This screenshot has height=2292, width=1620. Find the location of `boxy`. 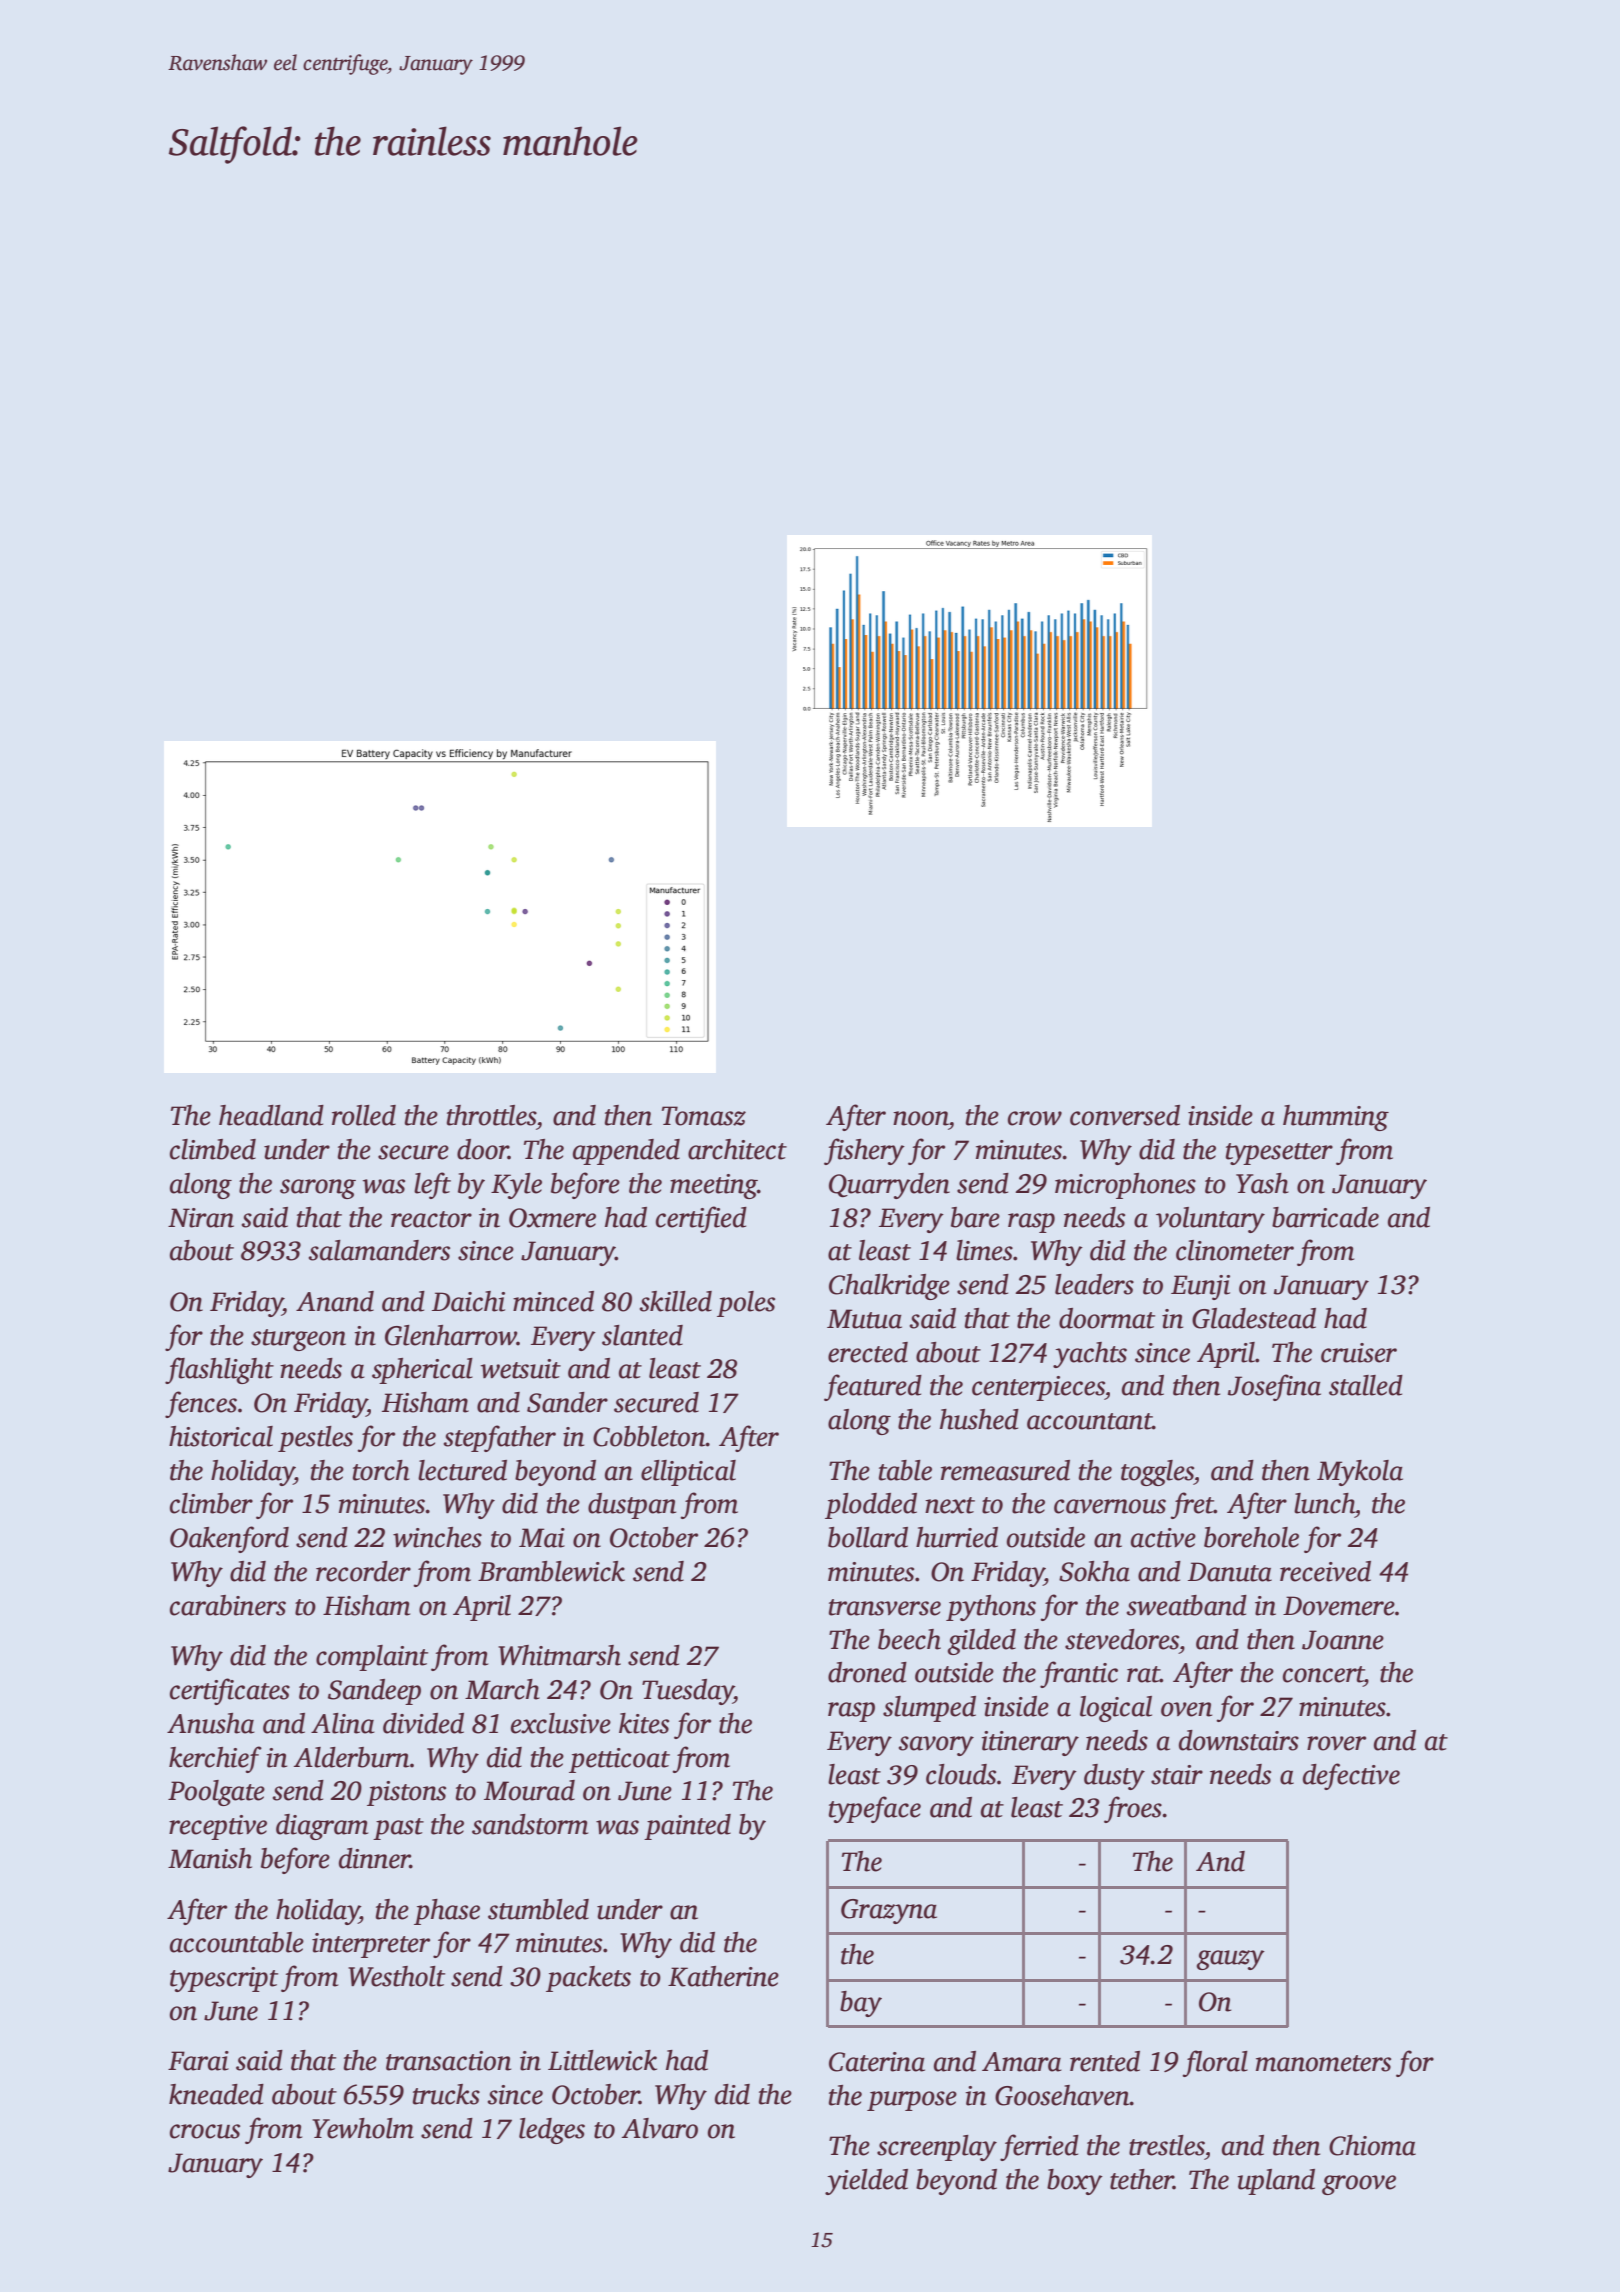

boxy is located at coordinates (1075, 2182).
